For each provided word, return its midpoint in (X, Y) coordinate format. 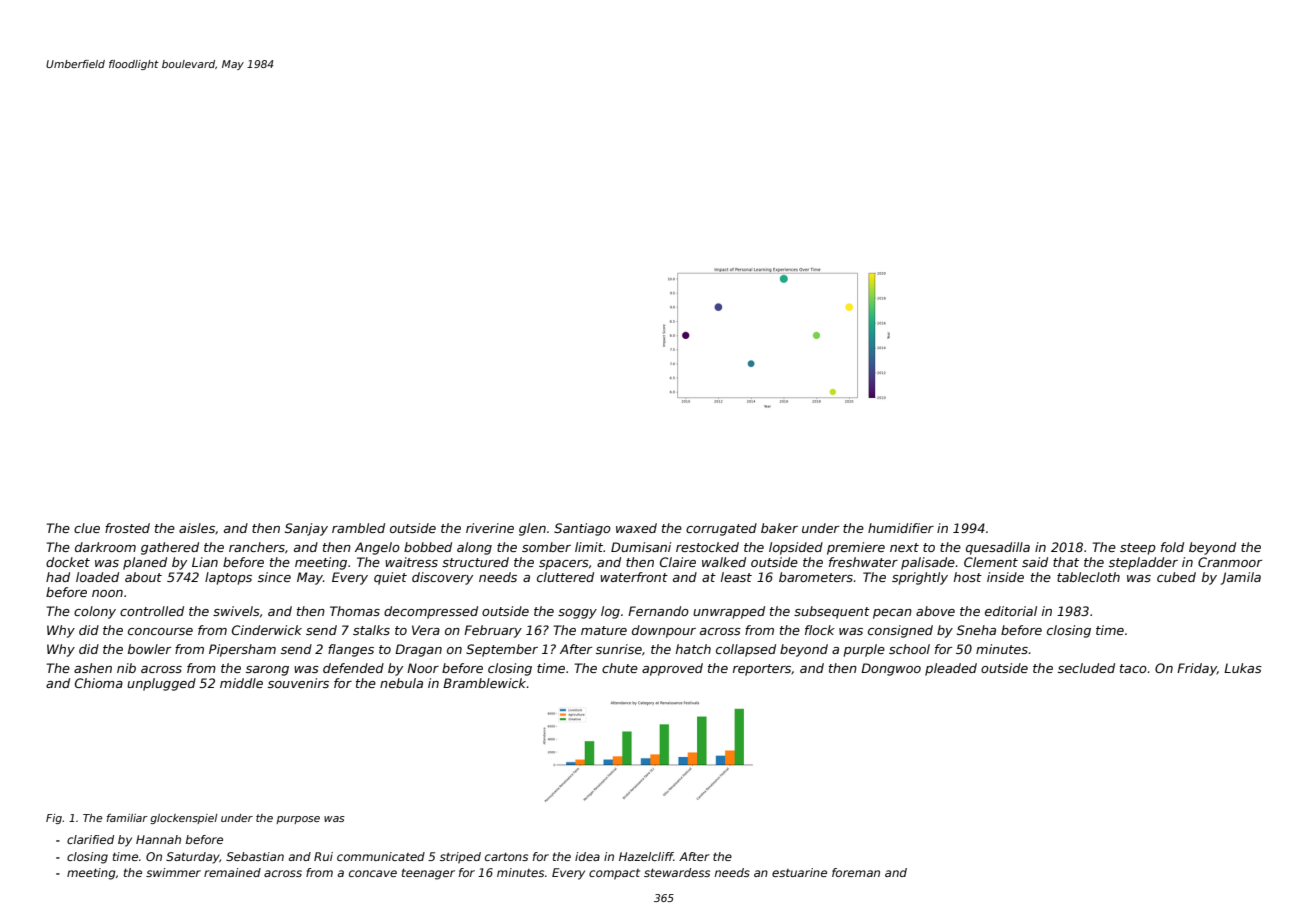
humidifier (901, 528)
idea (587, 856)
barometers (816, 577)
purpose (298, 820)
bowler (149, 649)
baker (779, 528)
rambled (358, 528)
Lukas (1243, 668)
